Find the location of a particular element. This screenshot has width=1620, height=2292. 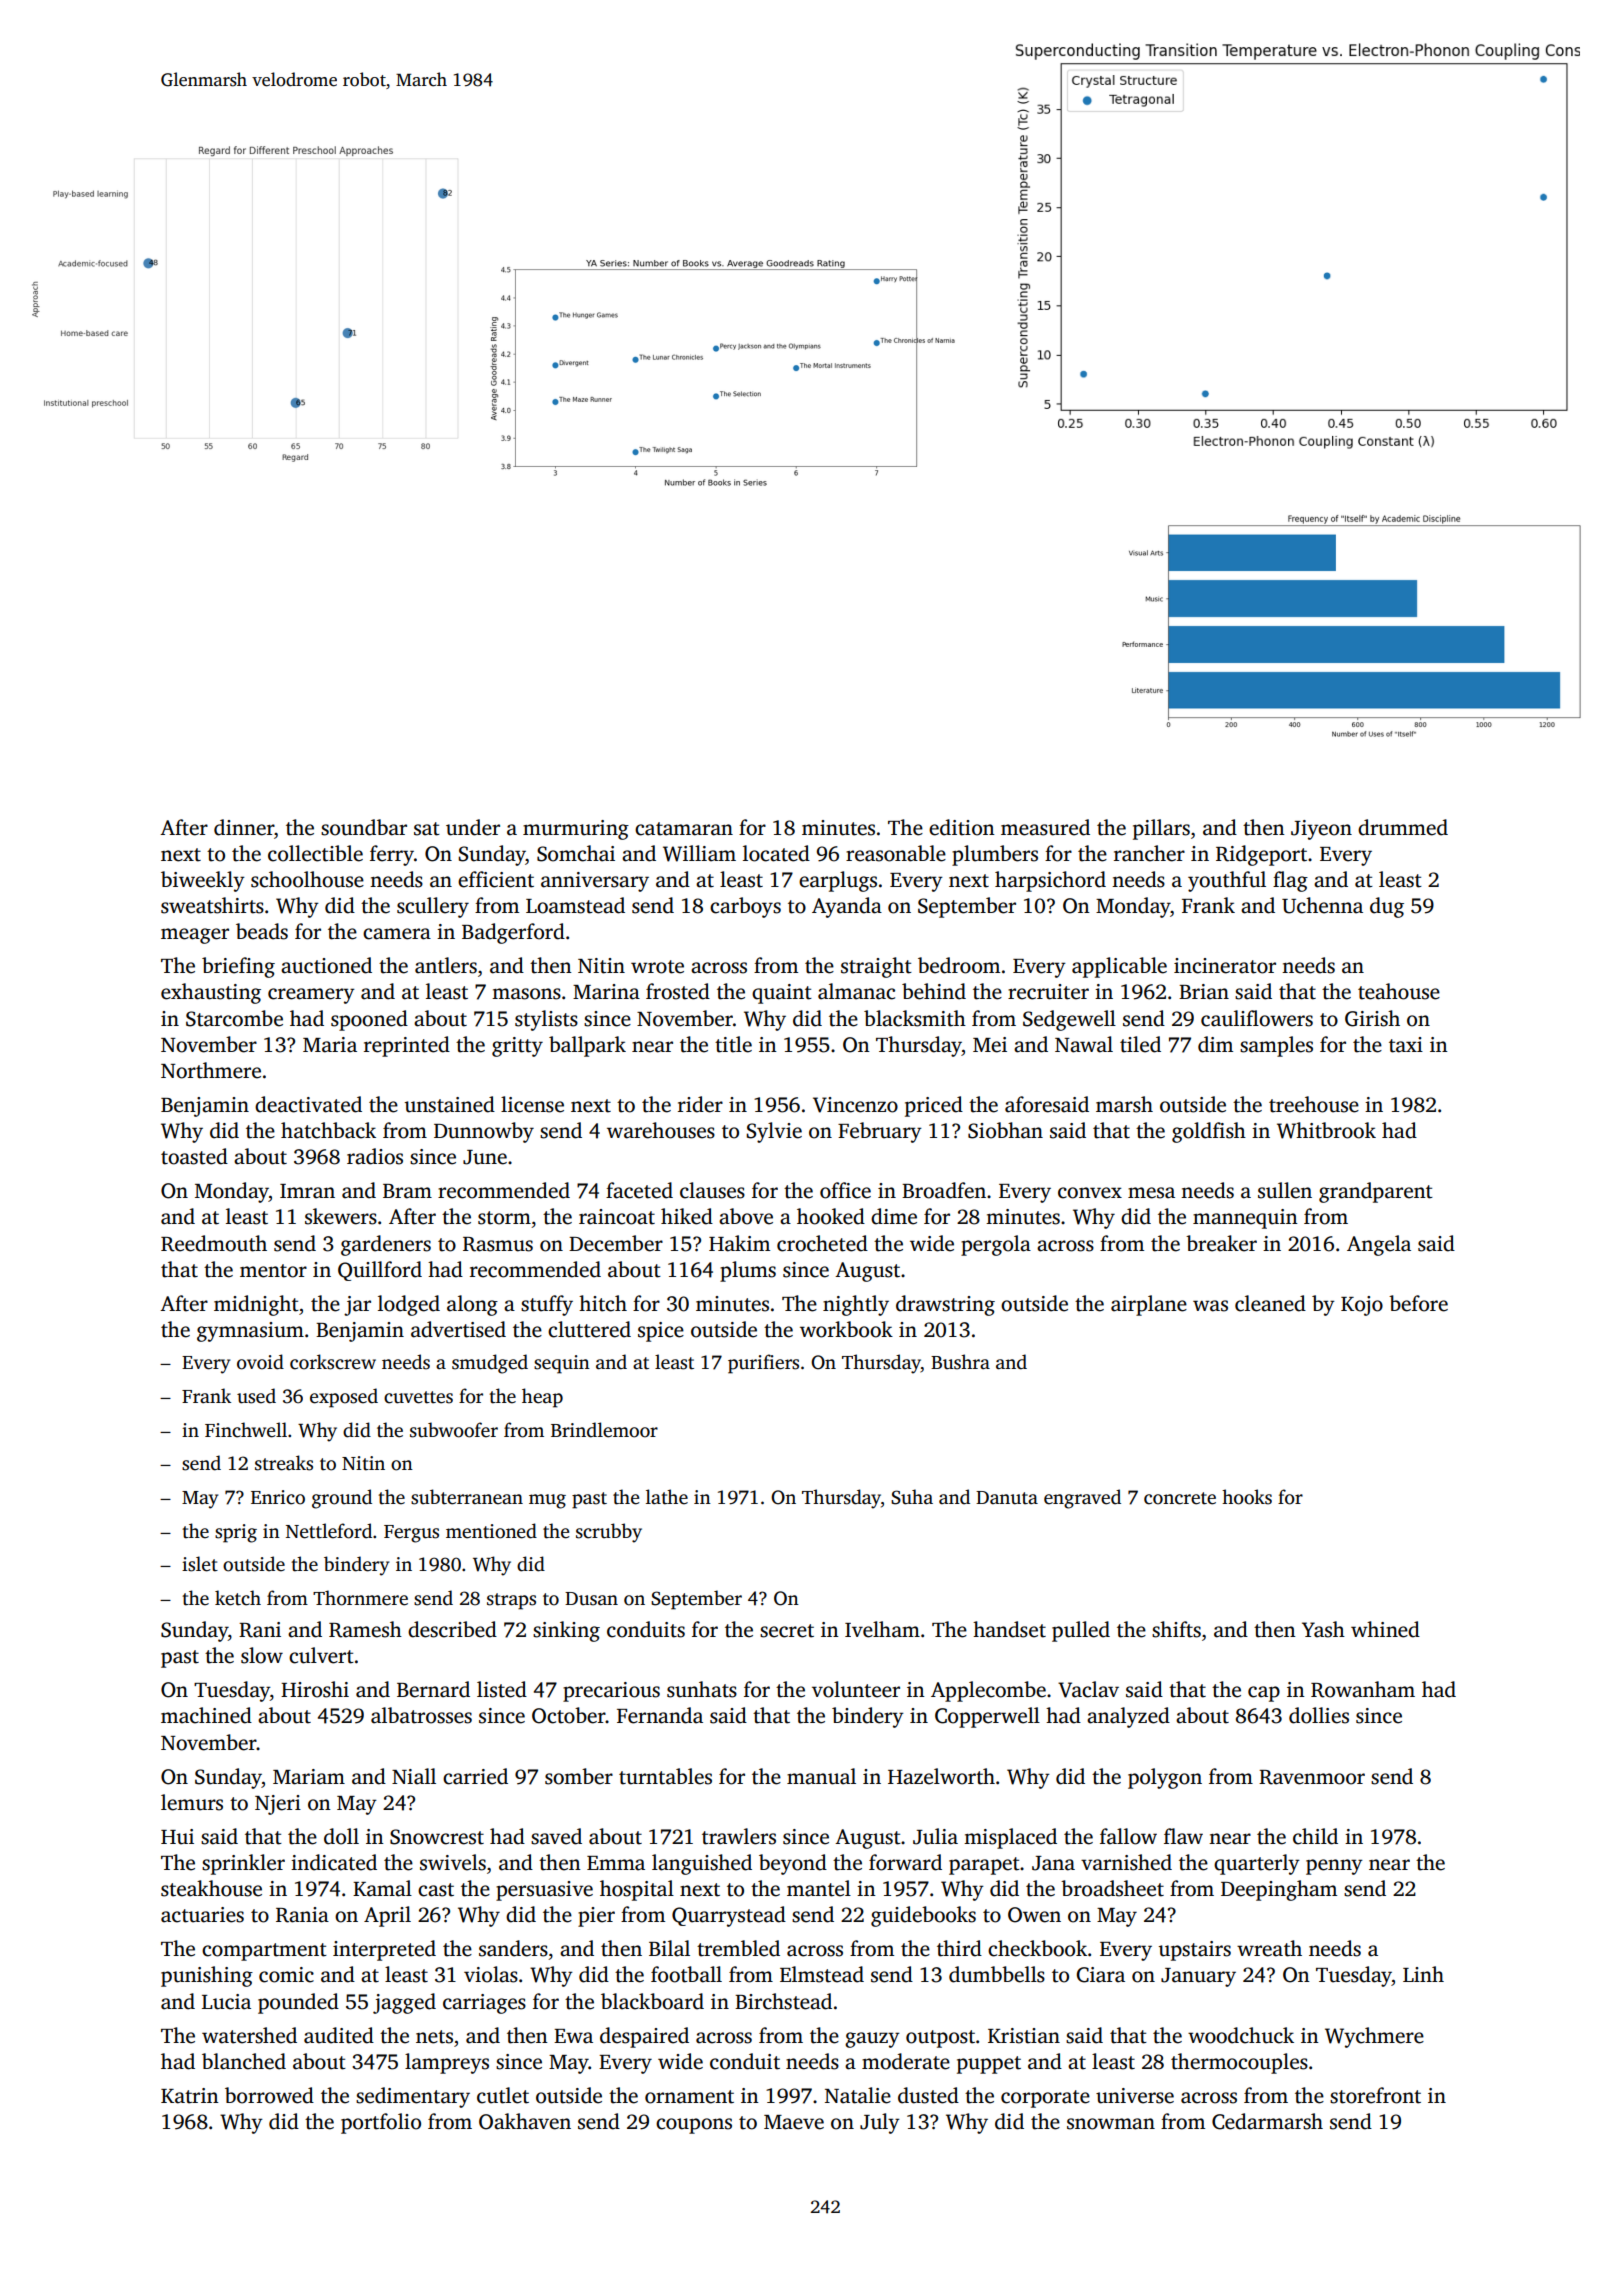

coupons is located at coordinates (694, 2126).
